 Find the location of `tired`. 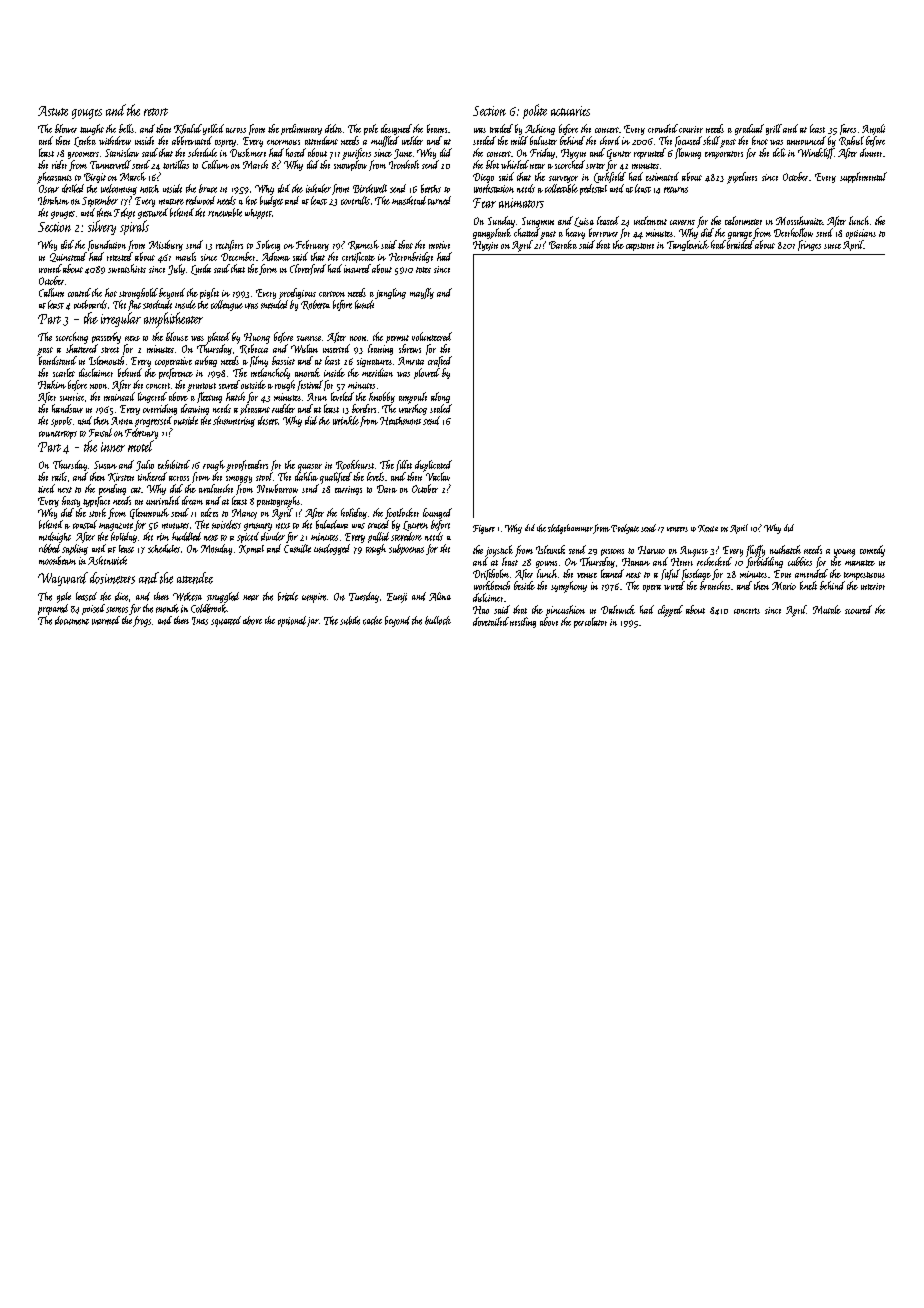

tired is located at coordinates (46, 488).
